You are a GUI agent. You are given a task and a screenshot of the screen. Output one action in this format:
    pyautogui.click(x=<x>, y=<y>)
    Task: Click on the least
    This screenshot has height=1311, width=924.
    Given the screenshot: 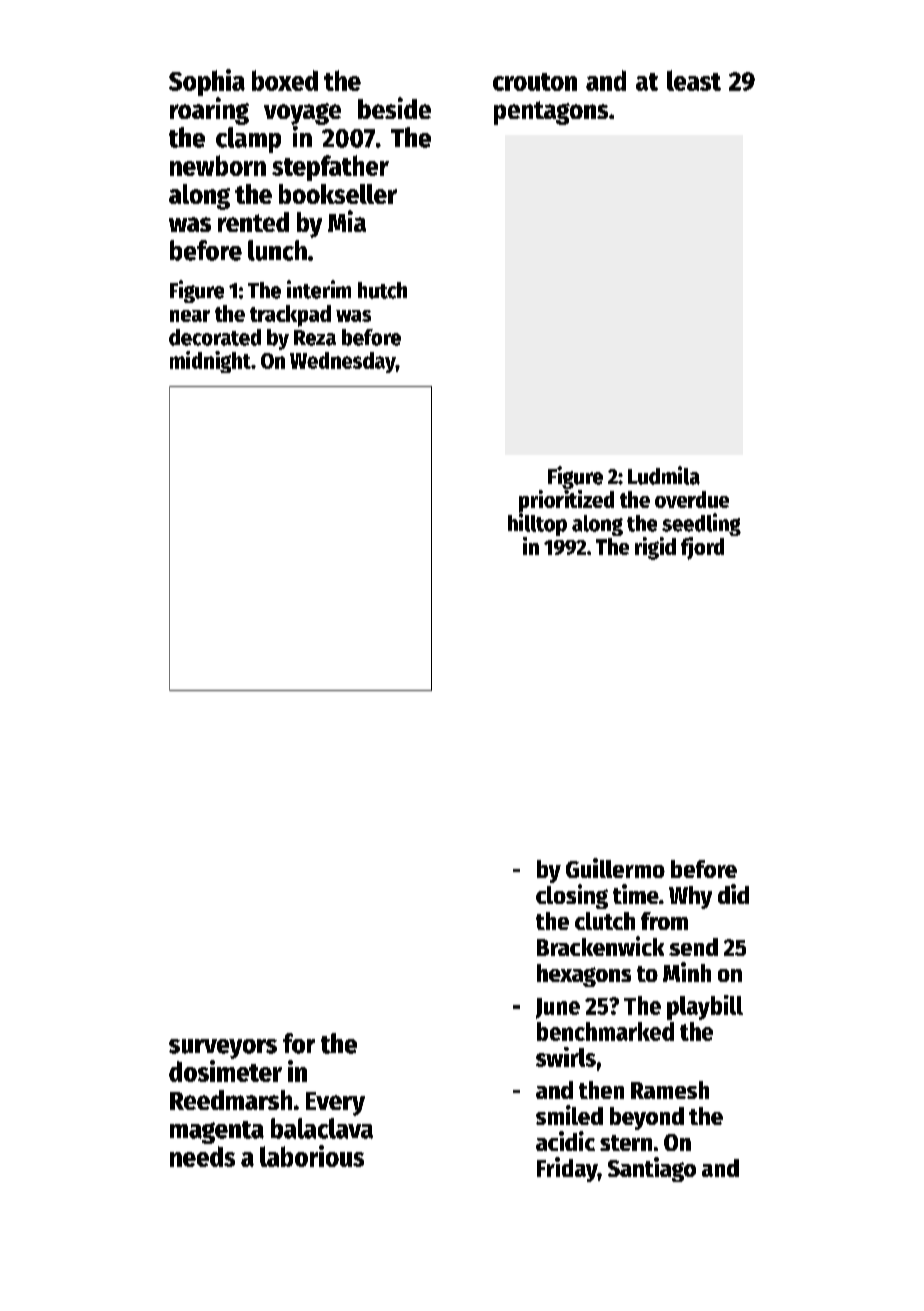 What is the action you would take?
    pyautogui.click(x=694, y=80)
